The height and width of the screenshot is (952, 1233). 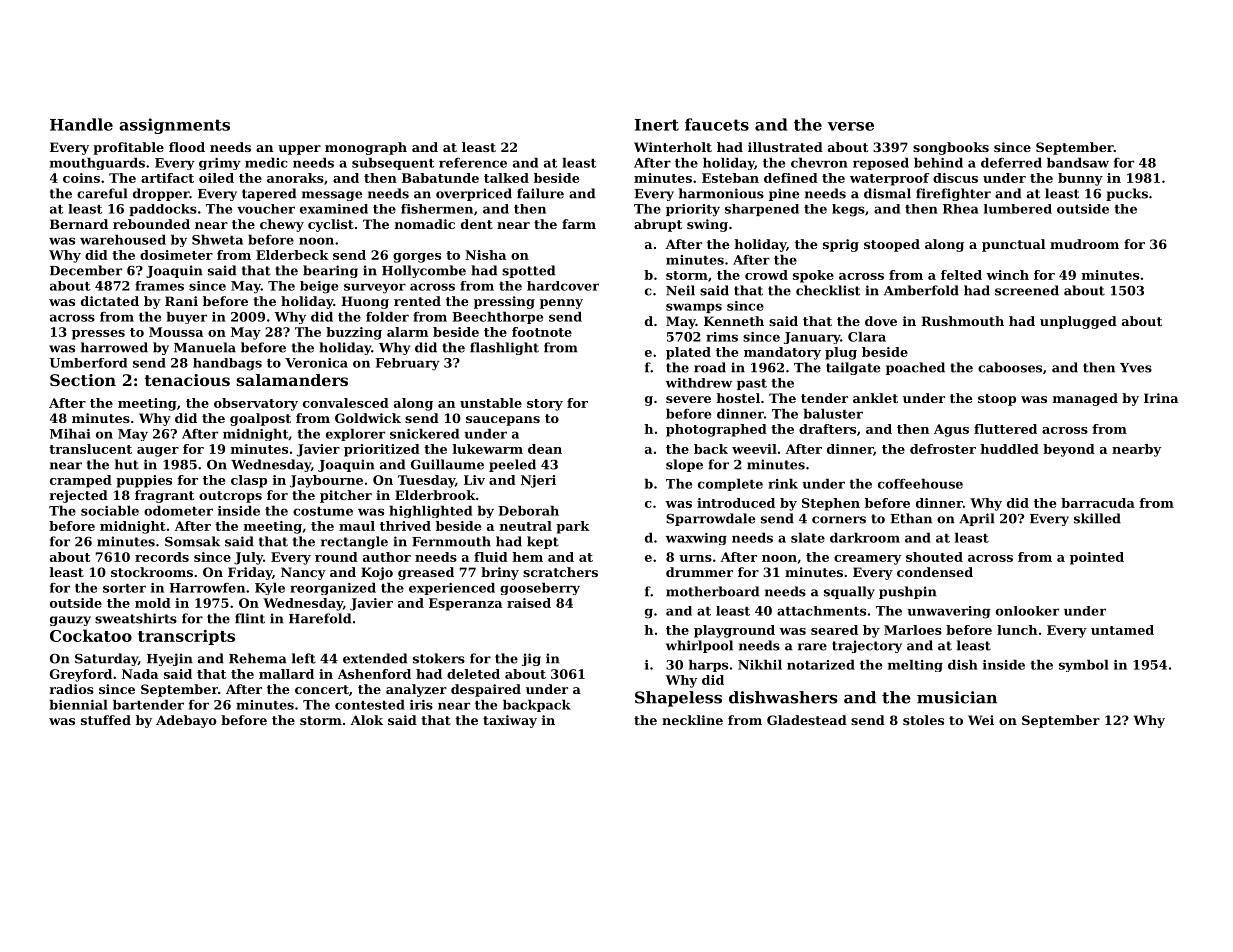 I want to click on cramped, so click(x=81, y=481).
